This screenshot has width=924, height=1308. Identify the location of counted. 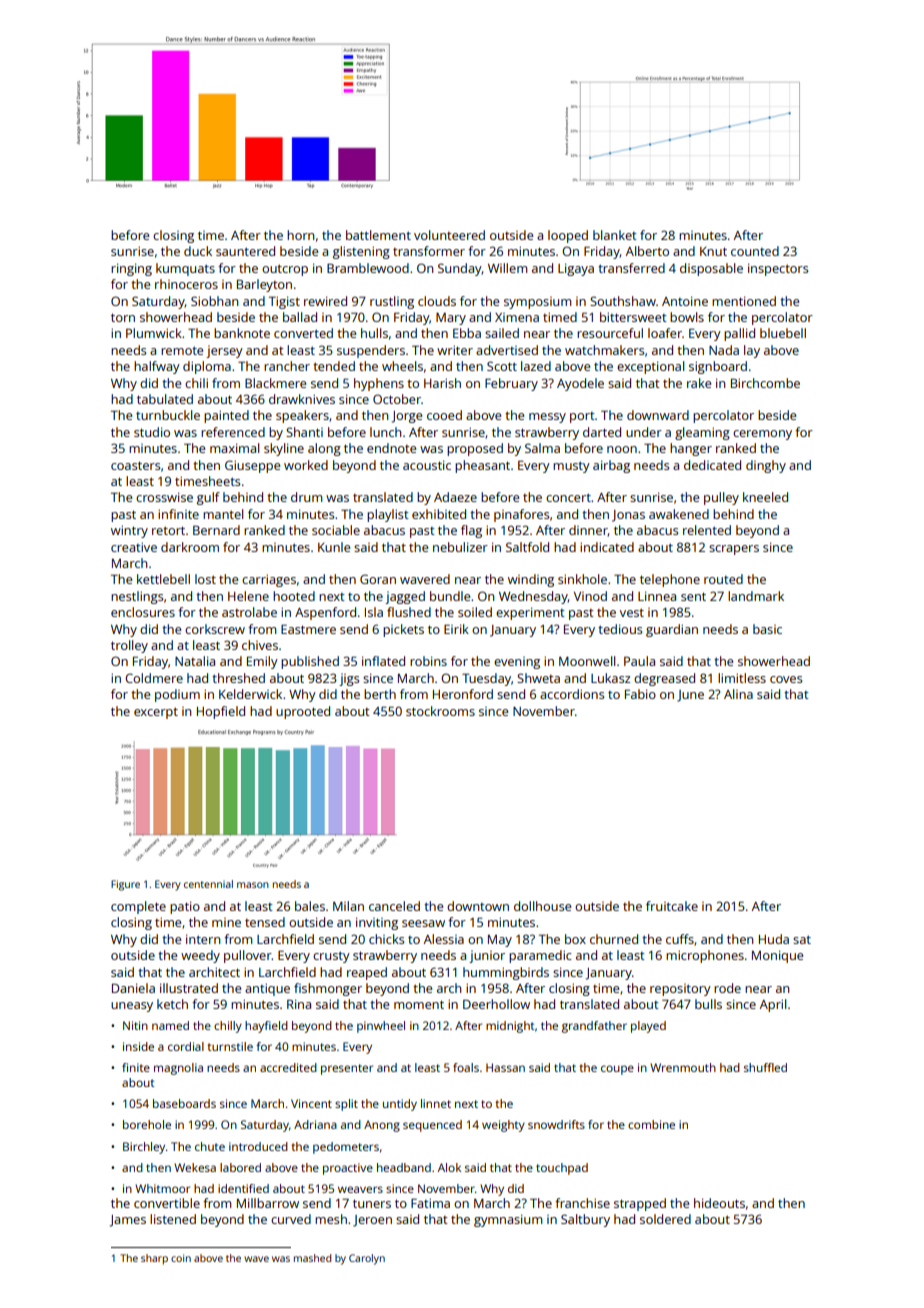
(755, 251).
